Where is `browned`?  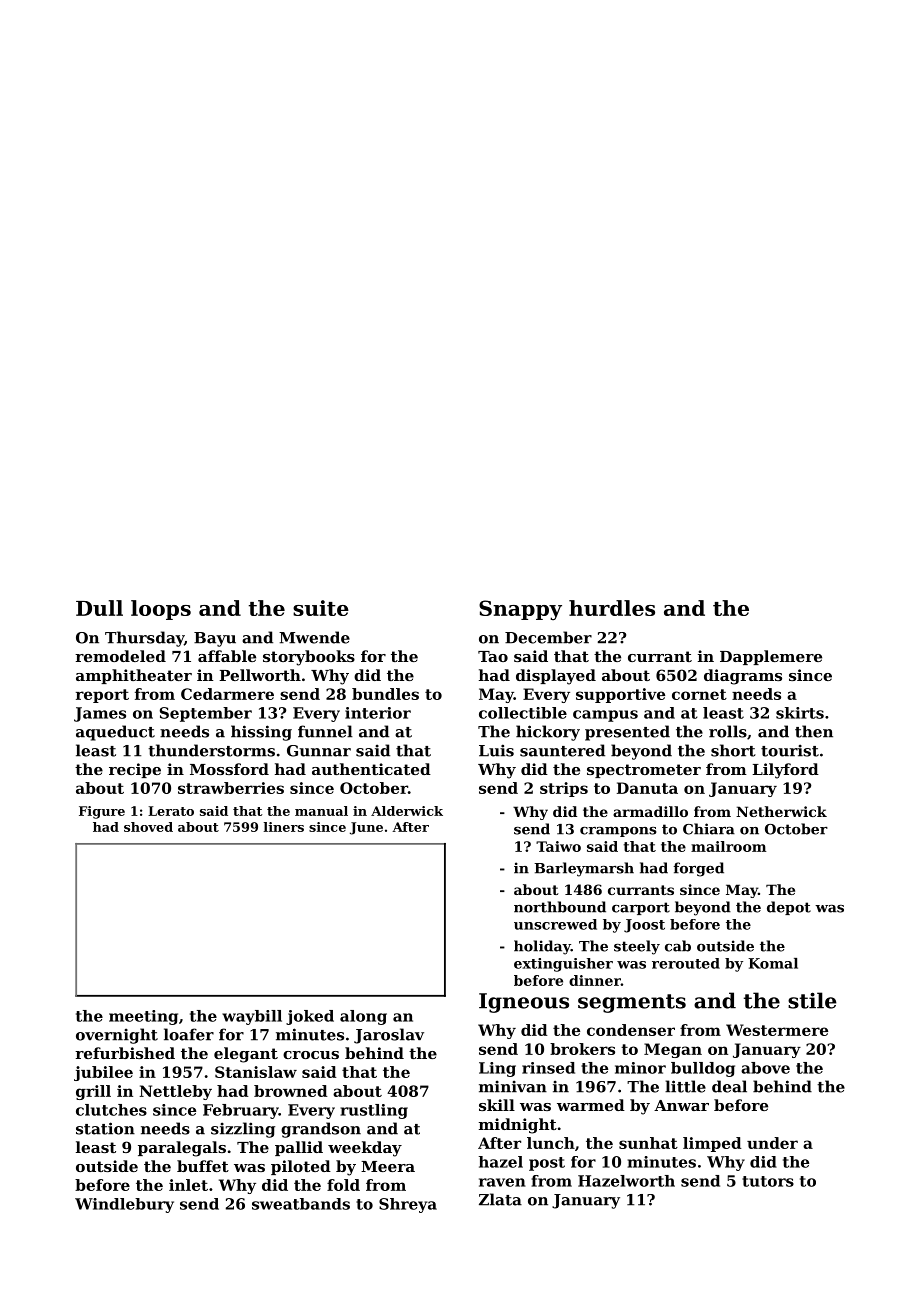
browned is located at coordinates (290, 1091).
